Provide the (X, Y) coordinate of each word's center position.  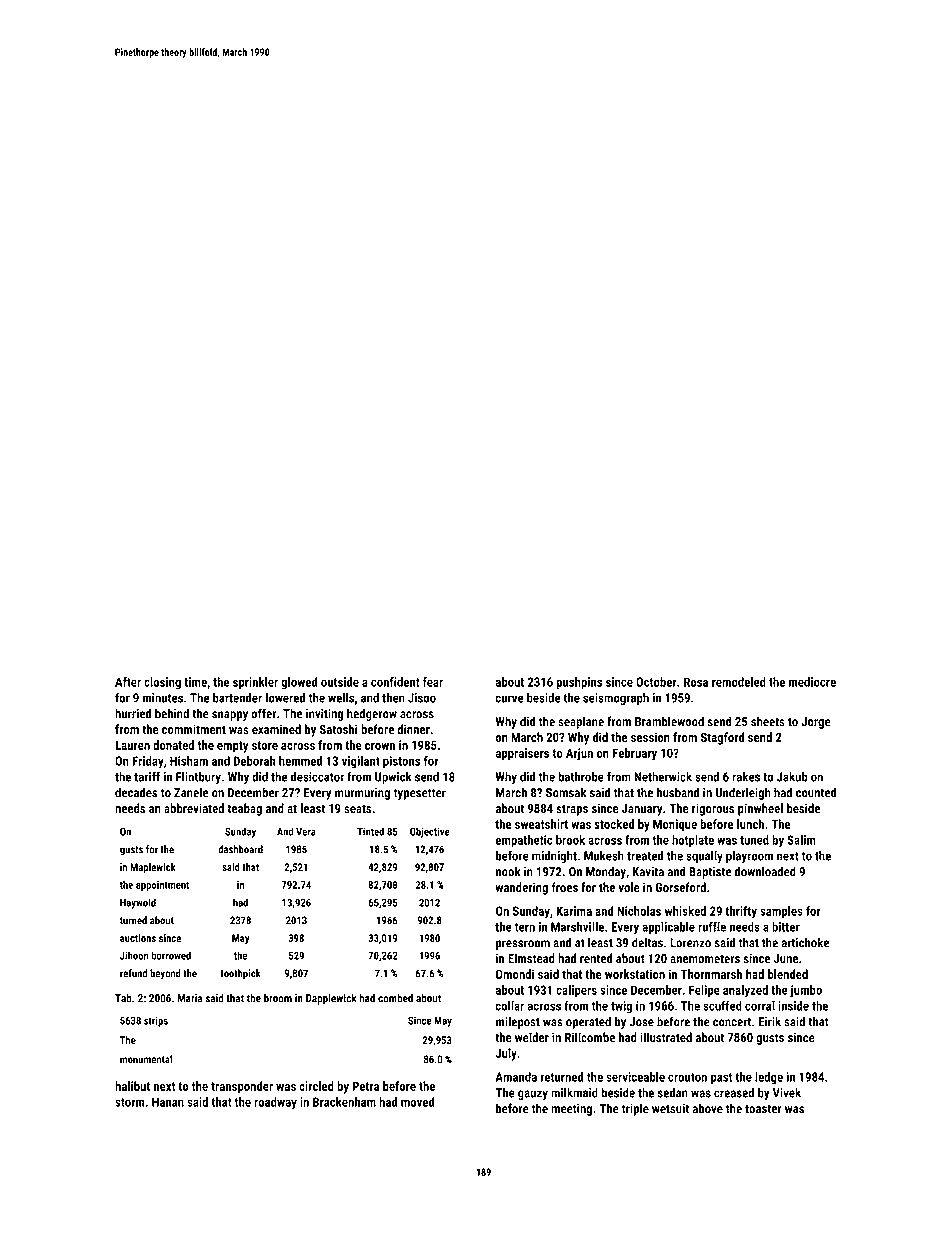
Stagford (722, 738)
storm (129, 1102)
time (195, 682)
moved (417, 1102)
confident (395, 682)
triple (635, 1109)
